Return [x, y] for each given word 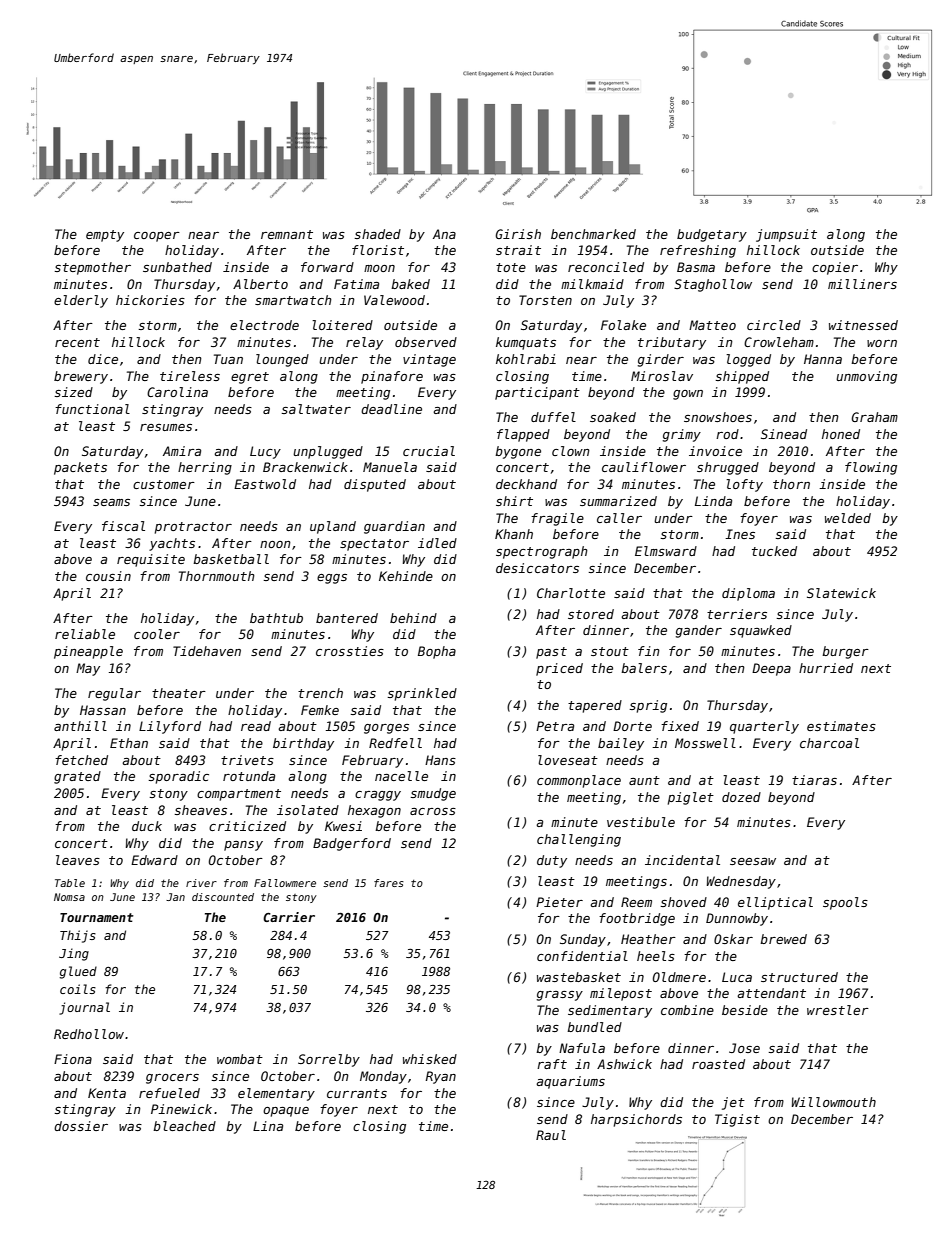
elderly [81, 301]
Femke [320, 710]
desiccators [537, 568]
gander [699, 631]
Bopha [437, 652]
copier [835, 268]
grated [77, 777]
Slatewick [841, 593]
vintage [429, 360]
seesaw [753, 861]
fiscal [123, 526]
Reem [636, 902]
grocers [172, 1079]
